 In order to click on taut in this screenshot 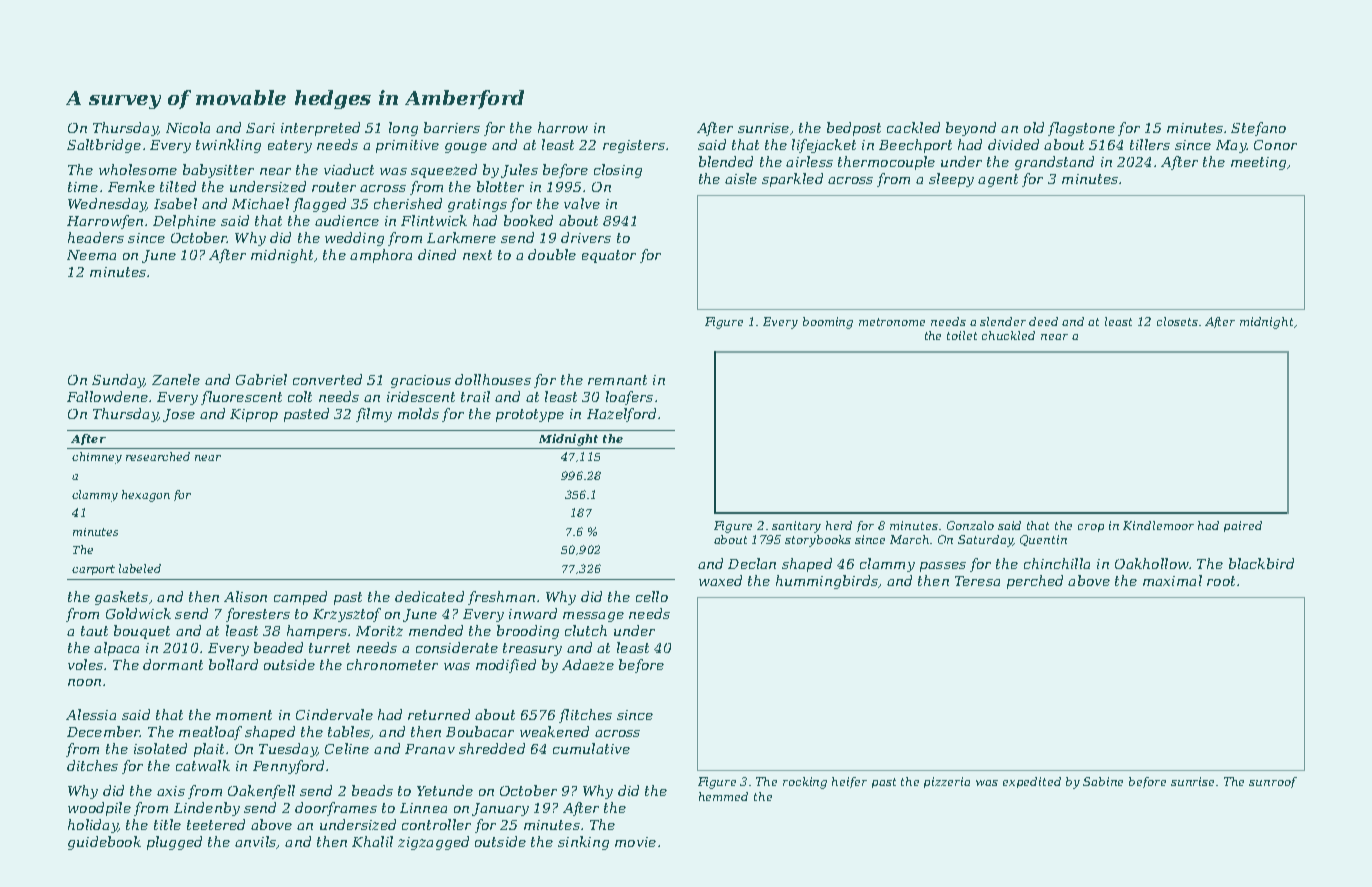, I will do `click(94, 631)`.
